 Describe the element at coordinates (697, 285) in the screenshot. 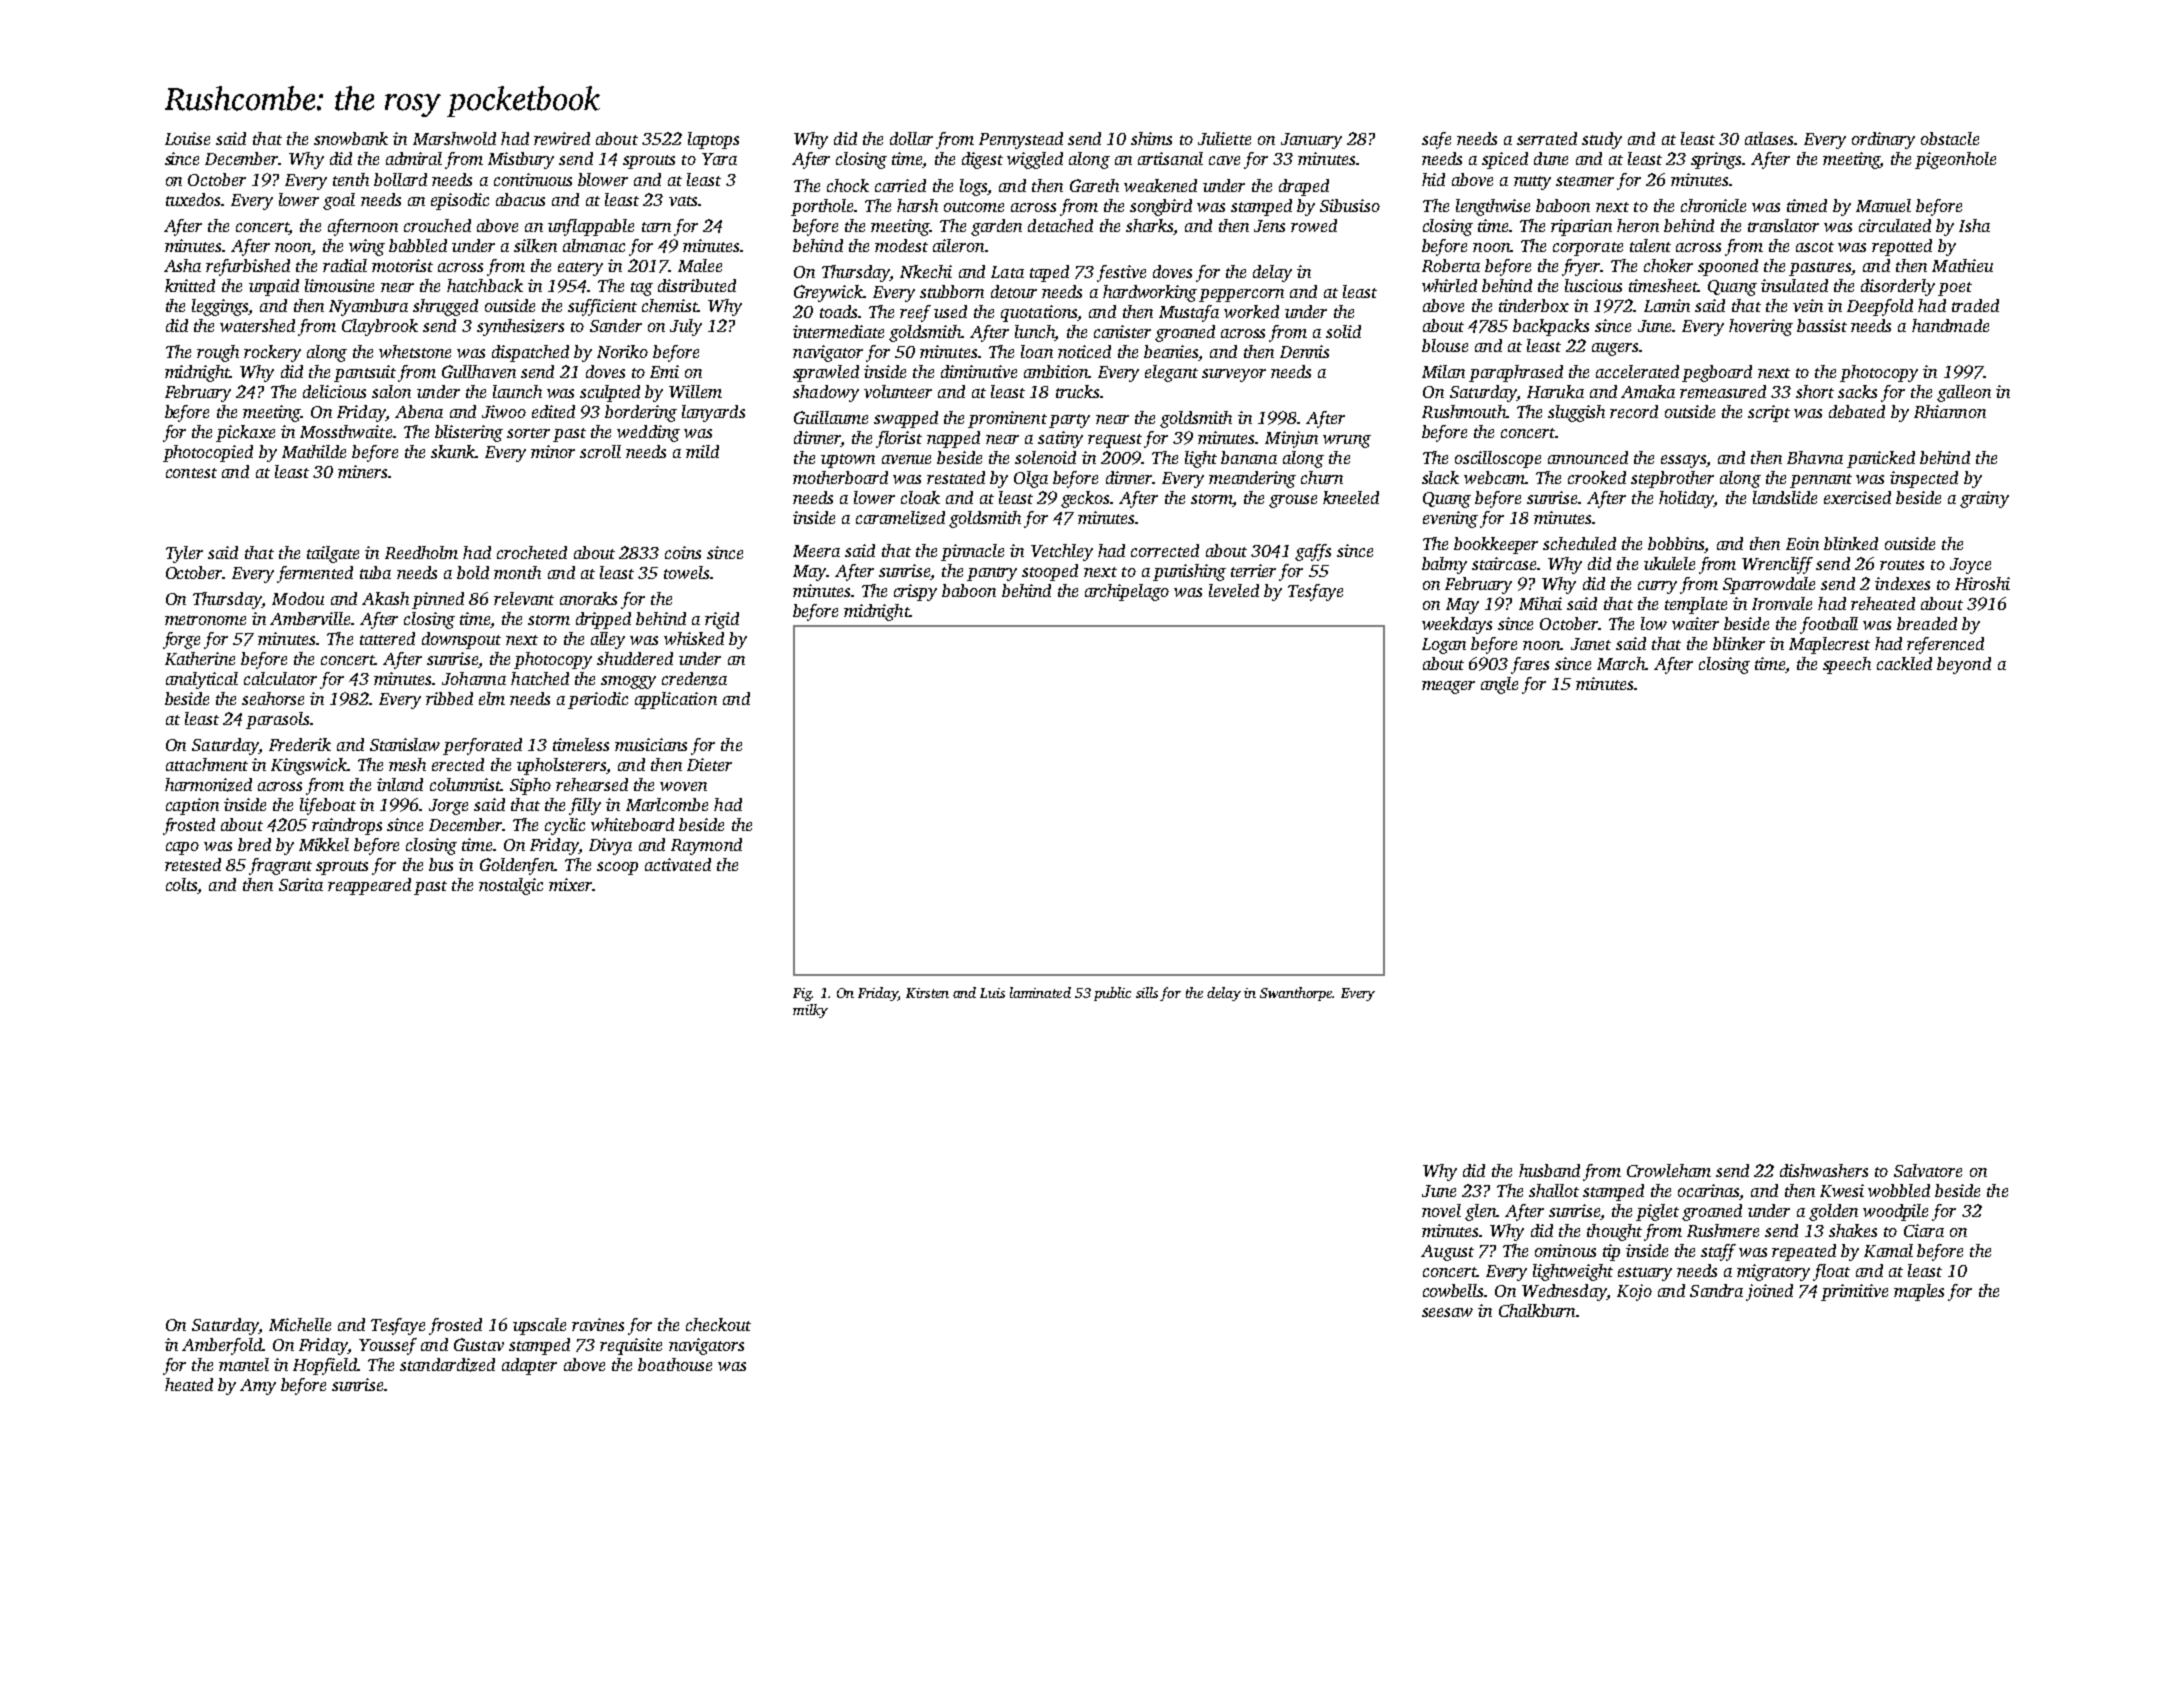

I see `distributed` at that location.
